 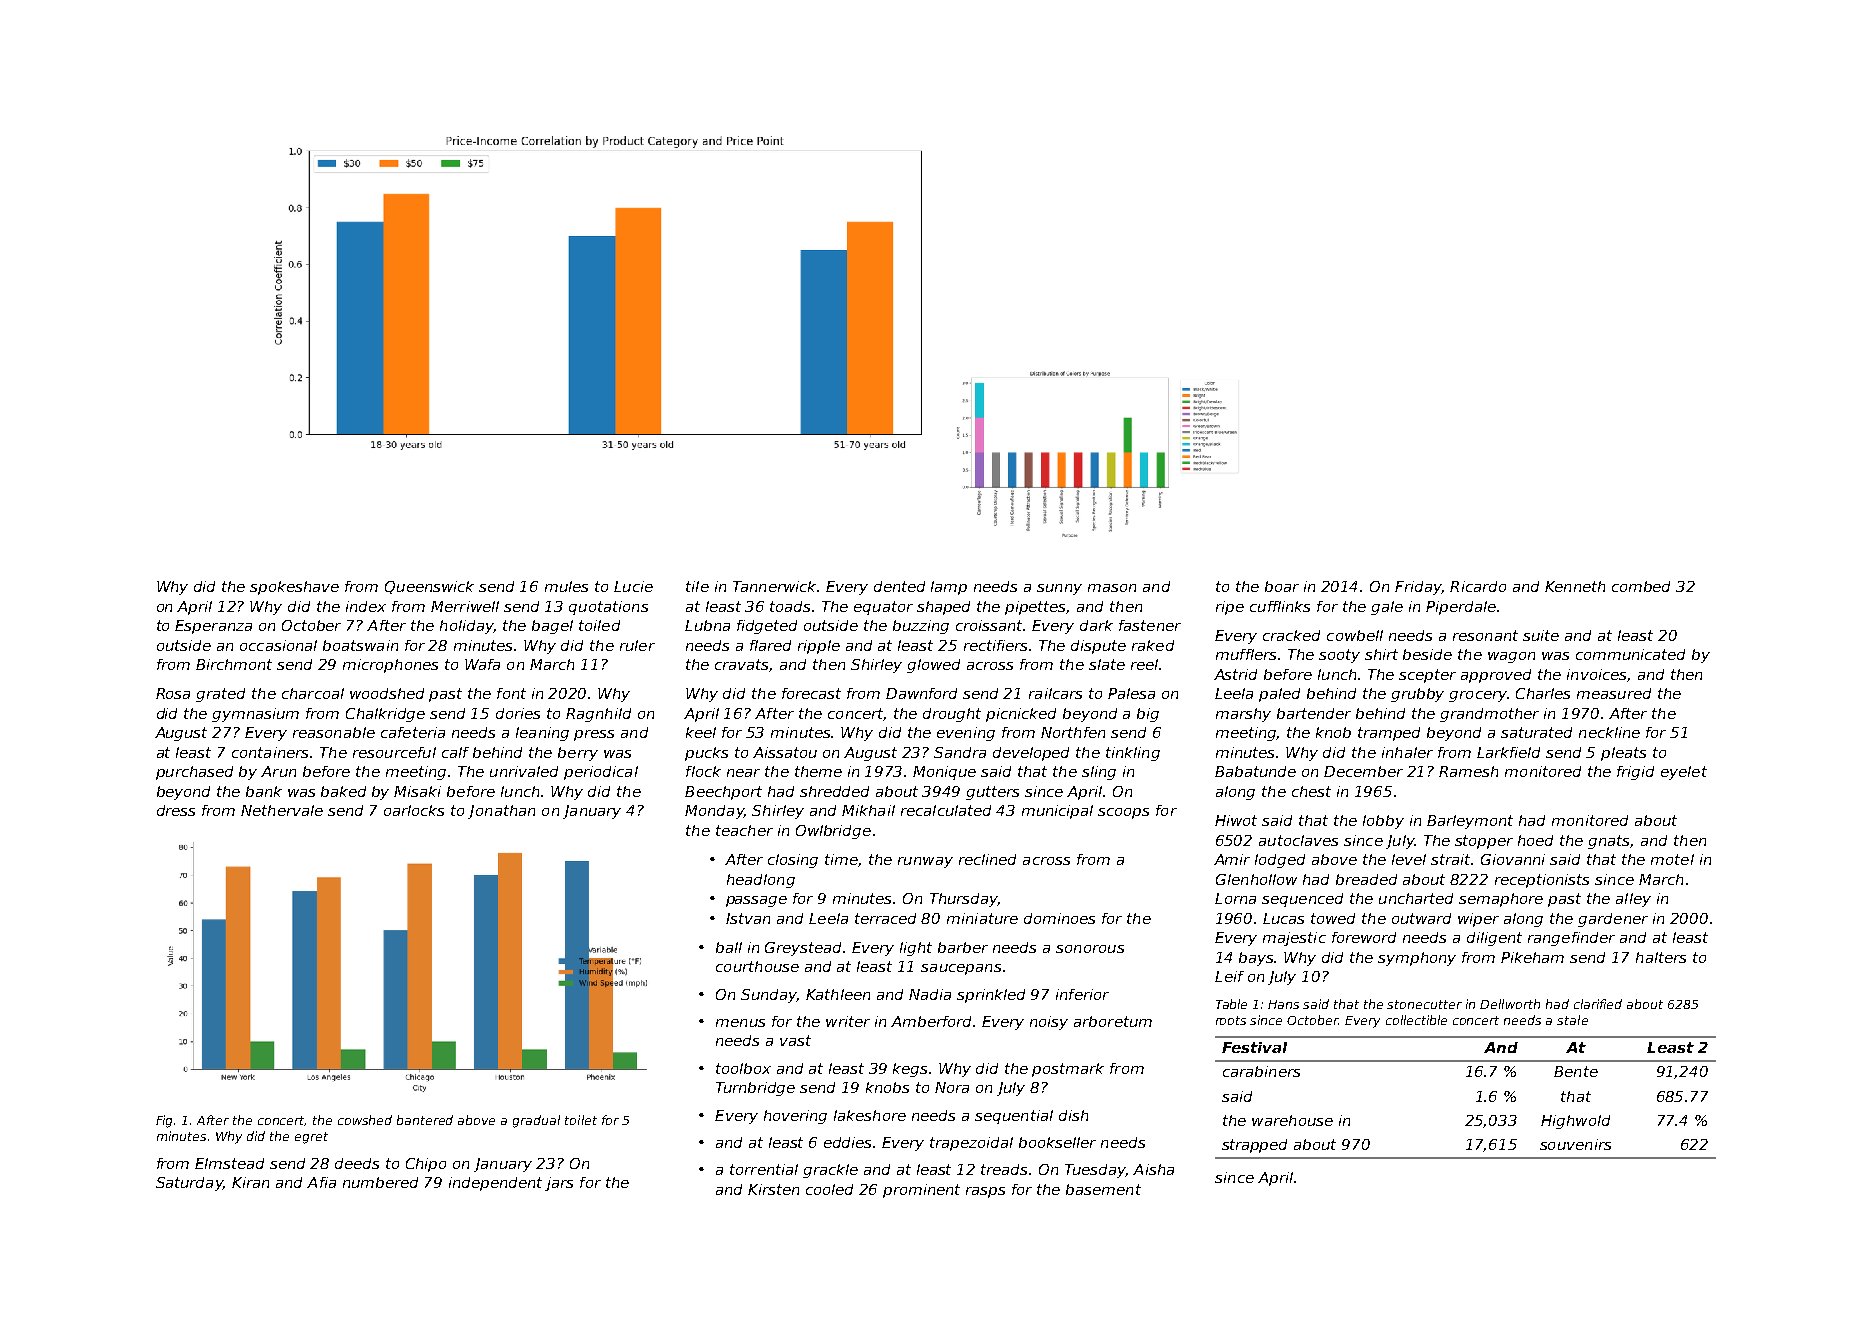 What do you see at coordinates (829, 1189) in the image?
I see `cooled` at bounding box center [829, 1189].
